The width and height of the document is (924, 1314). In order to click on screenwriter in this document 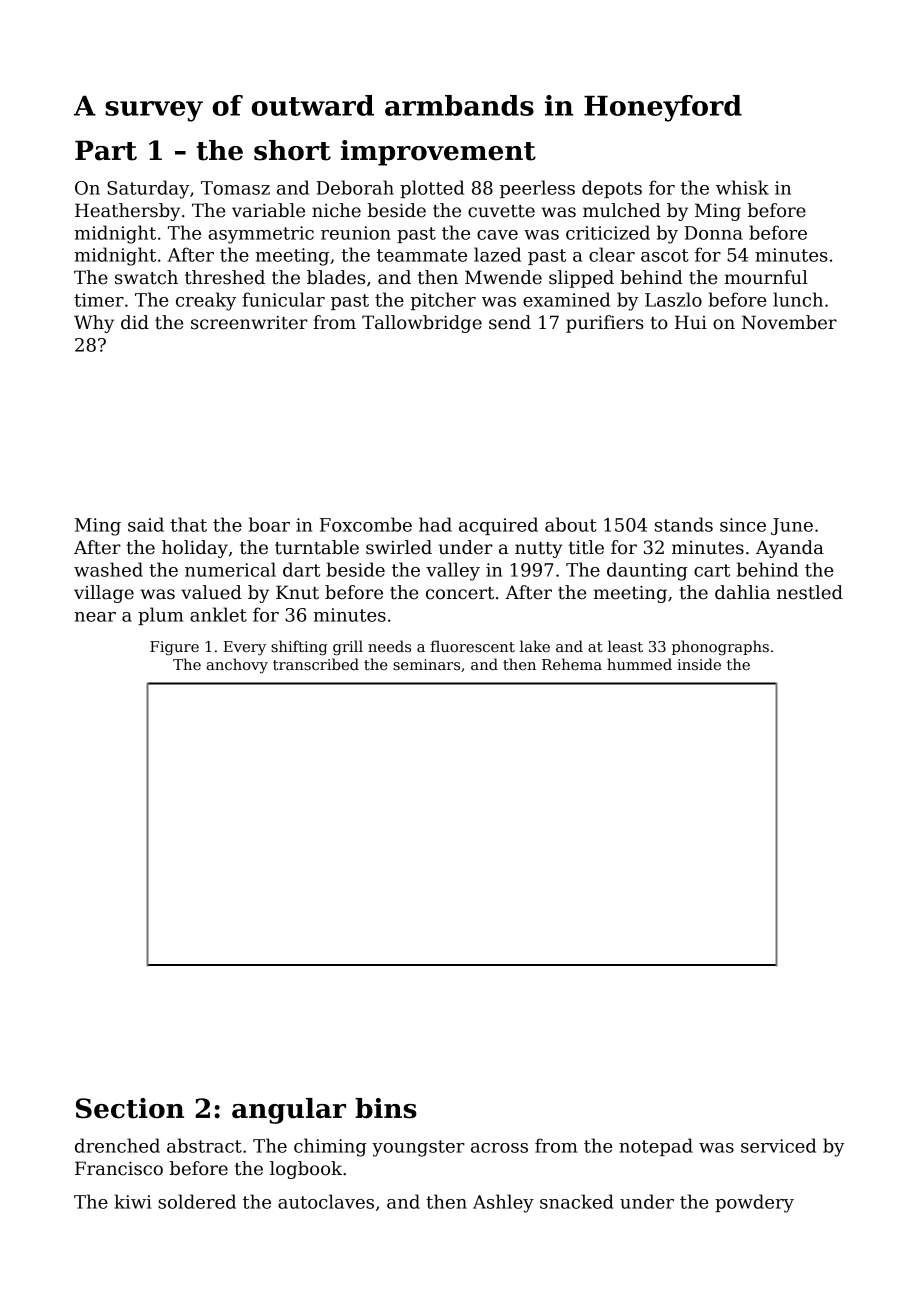, I will do `click(249, 323)`.
